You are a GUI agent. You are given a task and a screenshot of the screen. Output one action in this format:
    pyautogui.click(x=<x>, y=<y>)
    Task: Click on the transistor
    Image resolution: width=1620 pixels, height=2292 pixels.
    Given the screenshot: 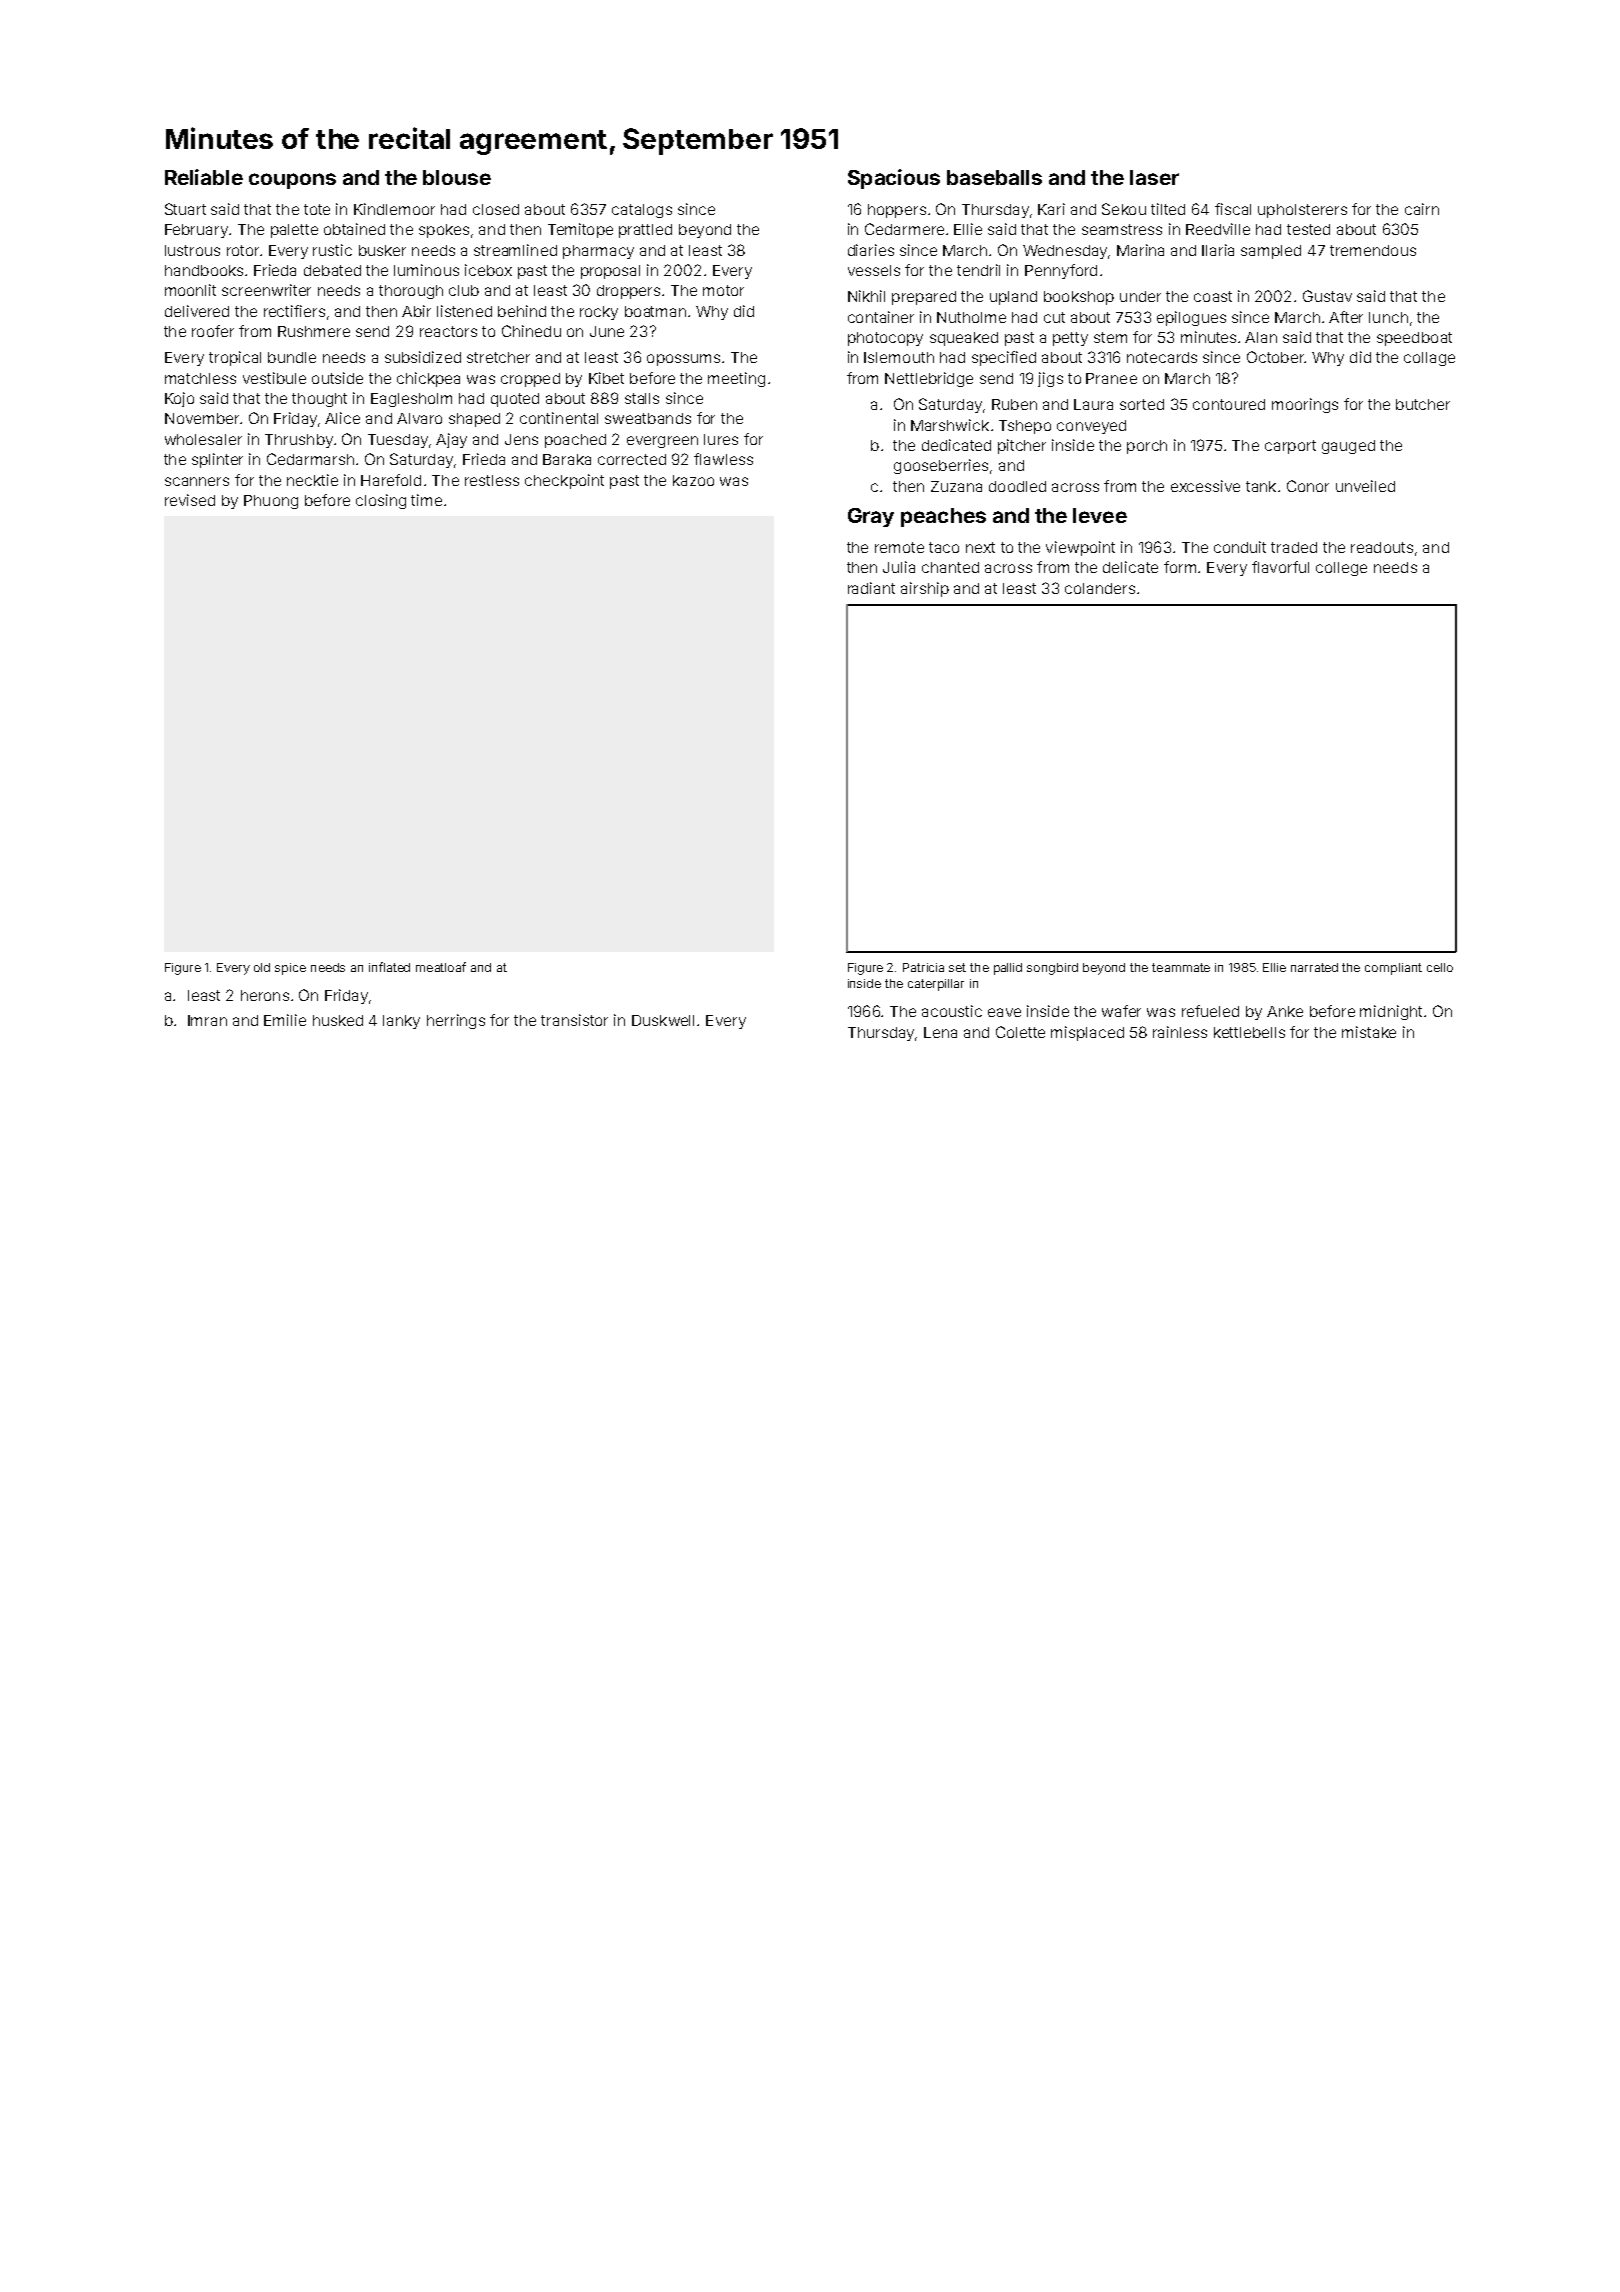 What is the action you would take?
    pyautogui.click(x=574, y=1020)
